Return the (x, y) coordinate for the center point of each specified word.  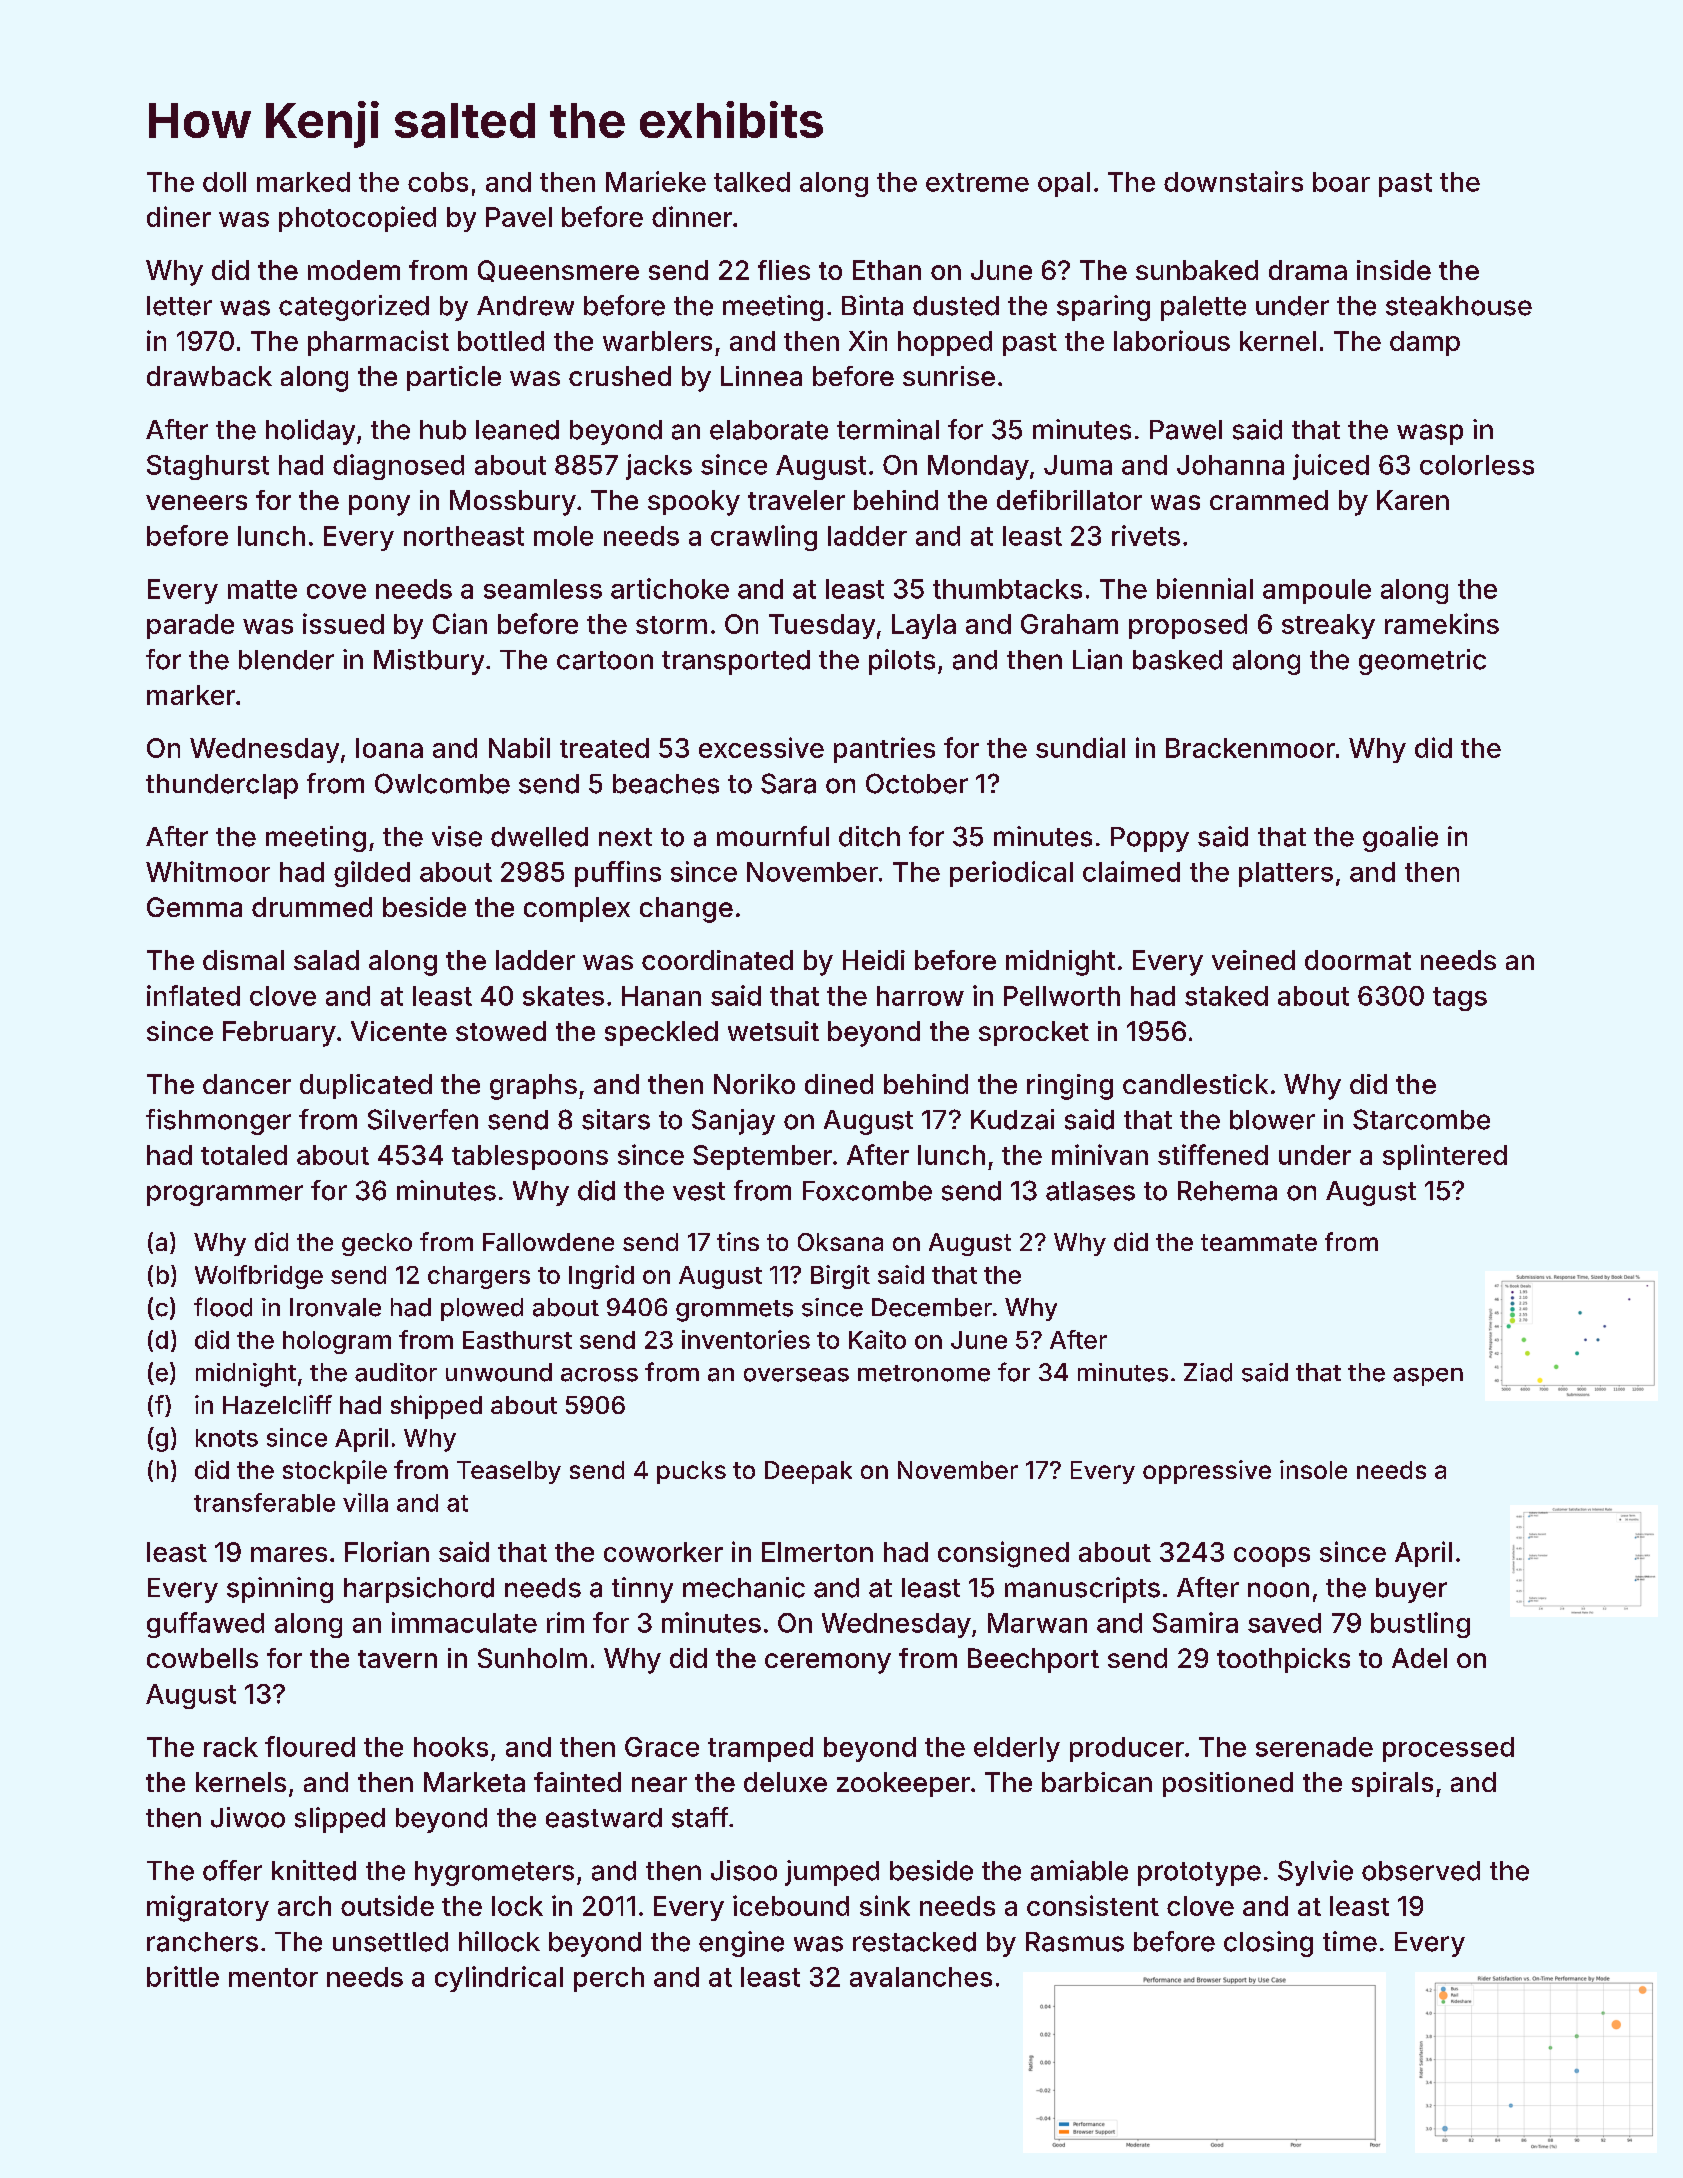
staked (1226, 996)
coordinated (717, 960)
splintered (1445, 1157)
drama (1308, 270)
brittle (183, 1976)
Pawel (1186, 430)
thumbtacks (1007, 589)
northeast (464, 536)
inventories (746, 1339)
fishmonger (218, 1122)
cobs (438, 182)
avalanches (921, 1977)
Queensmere (558, 271)
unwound (499, 1372)
